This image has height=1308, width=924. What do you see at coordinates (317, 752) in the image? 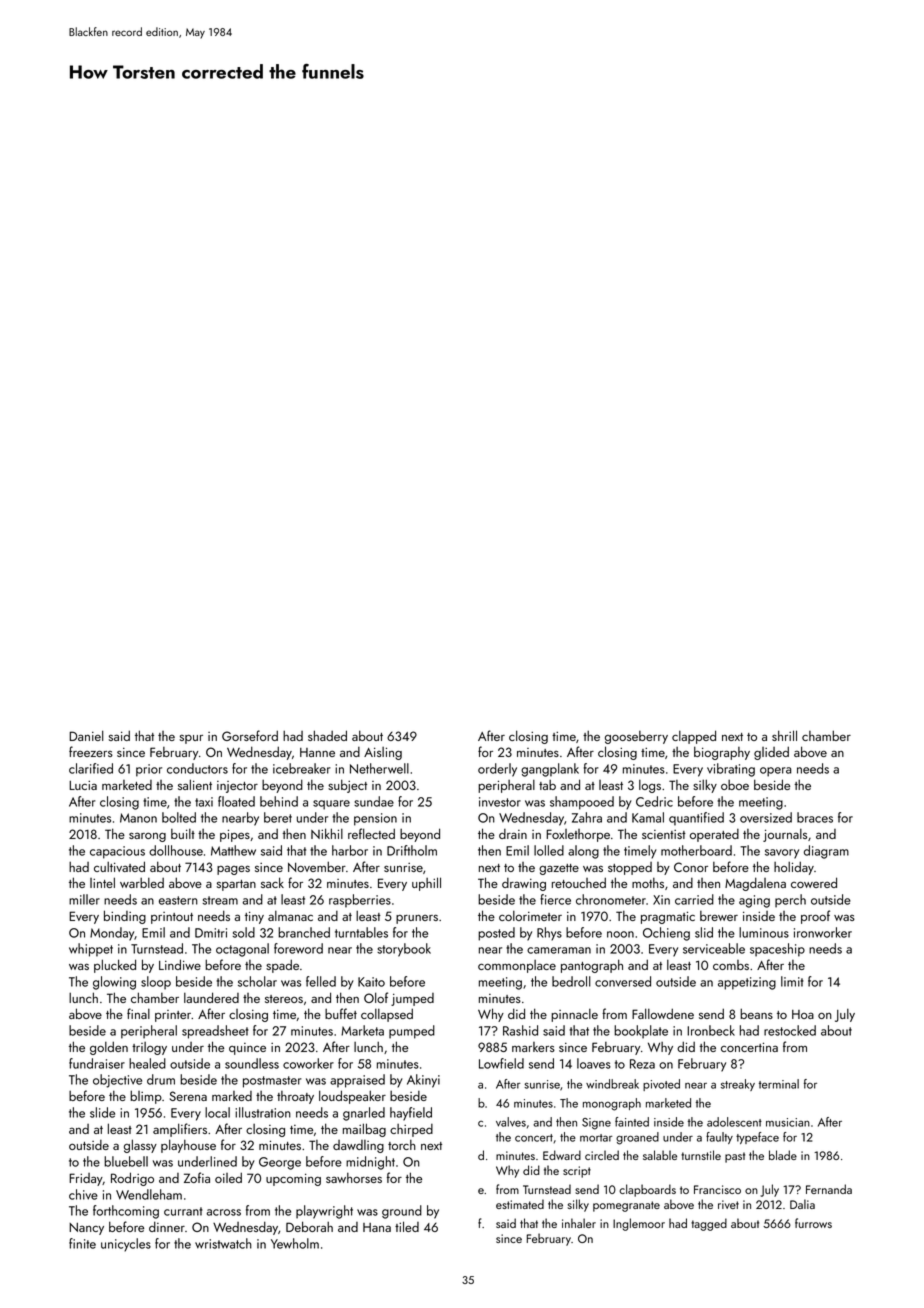
I see `Hanne` at bounding box center [317, 752].
